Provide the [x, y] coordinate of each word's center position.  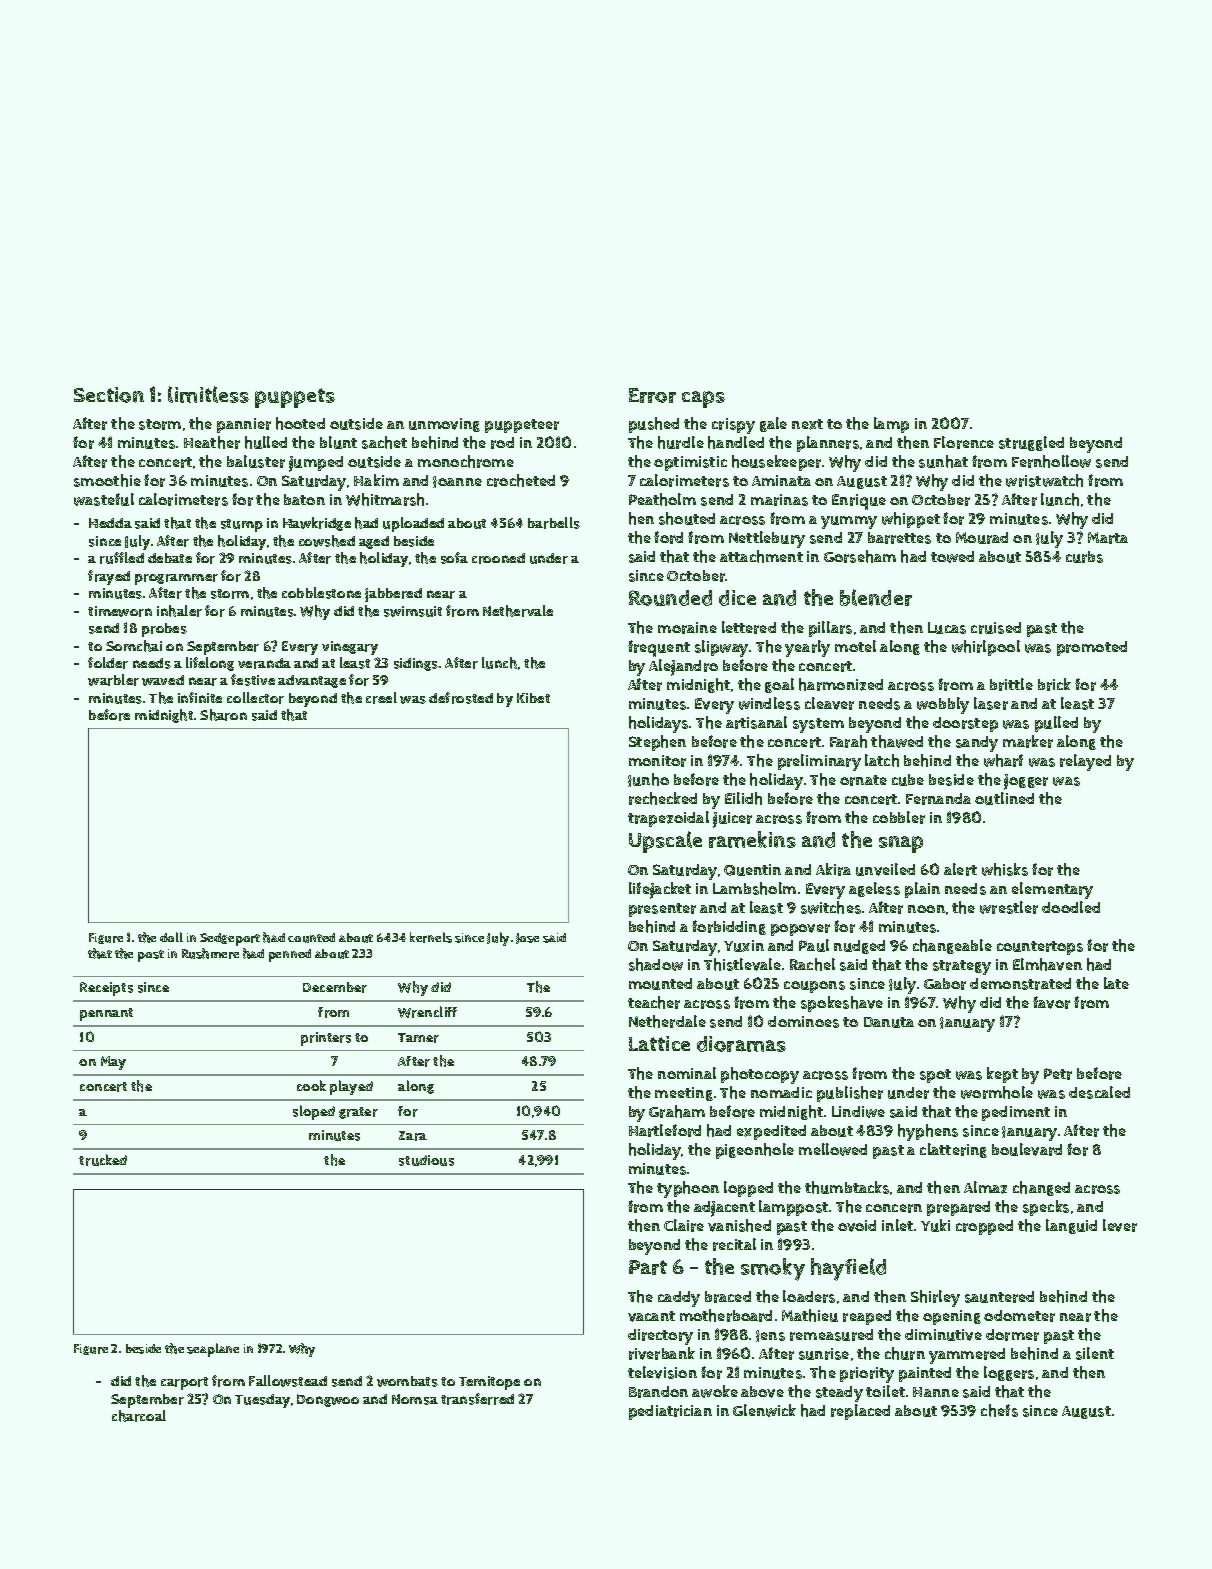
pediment [1016, 1113]
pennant [106, 1014]
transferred [477, 1399]
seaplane [213, 1350]
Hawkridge [317, 524]
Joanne [457, 482]
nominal [687, 1073]
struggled [1031, 443]
